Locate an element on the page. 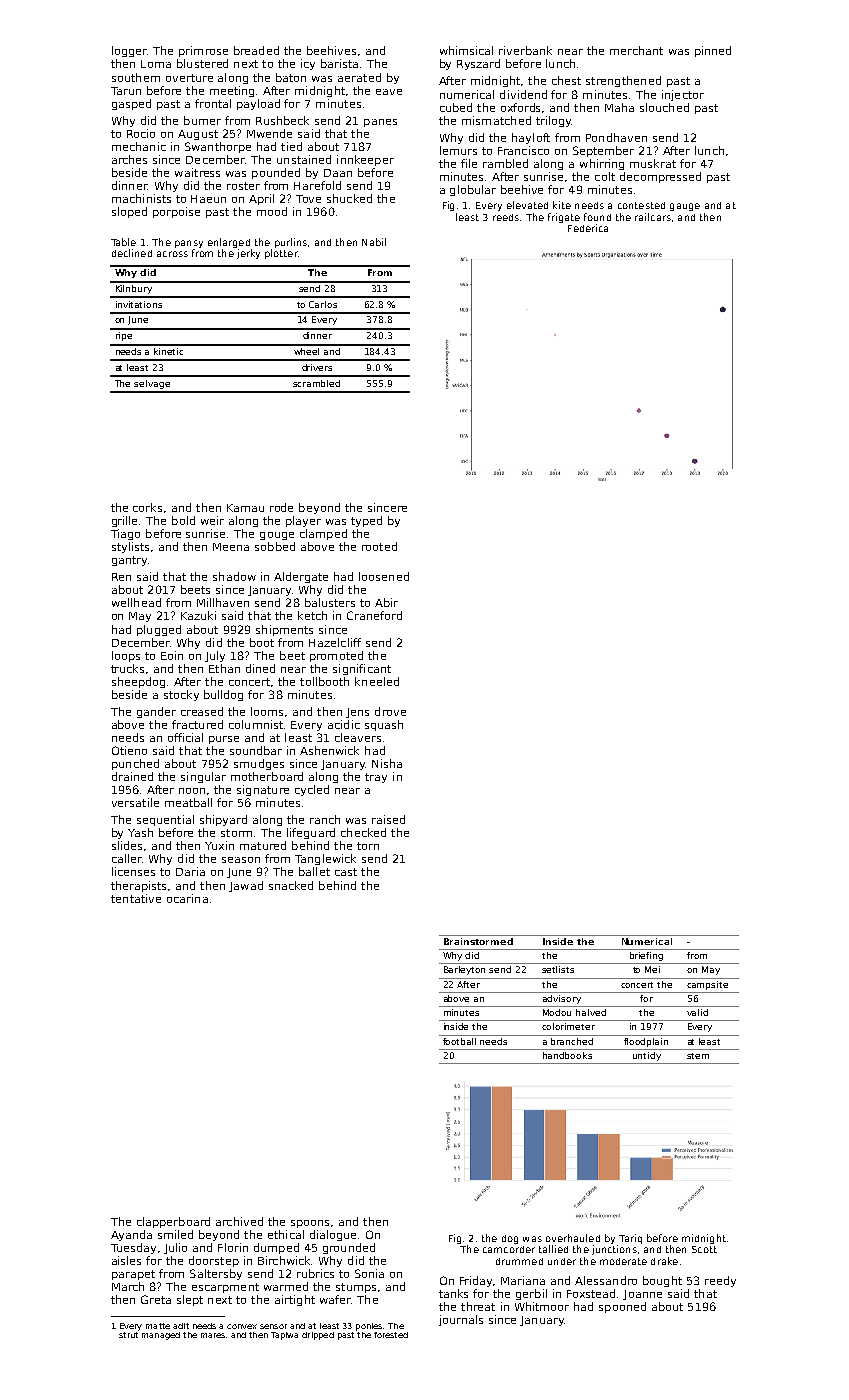 Image resolution: width=849 pixels, height=1400 pixels. forested is located at coordinates (391, 1335).
